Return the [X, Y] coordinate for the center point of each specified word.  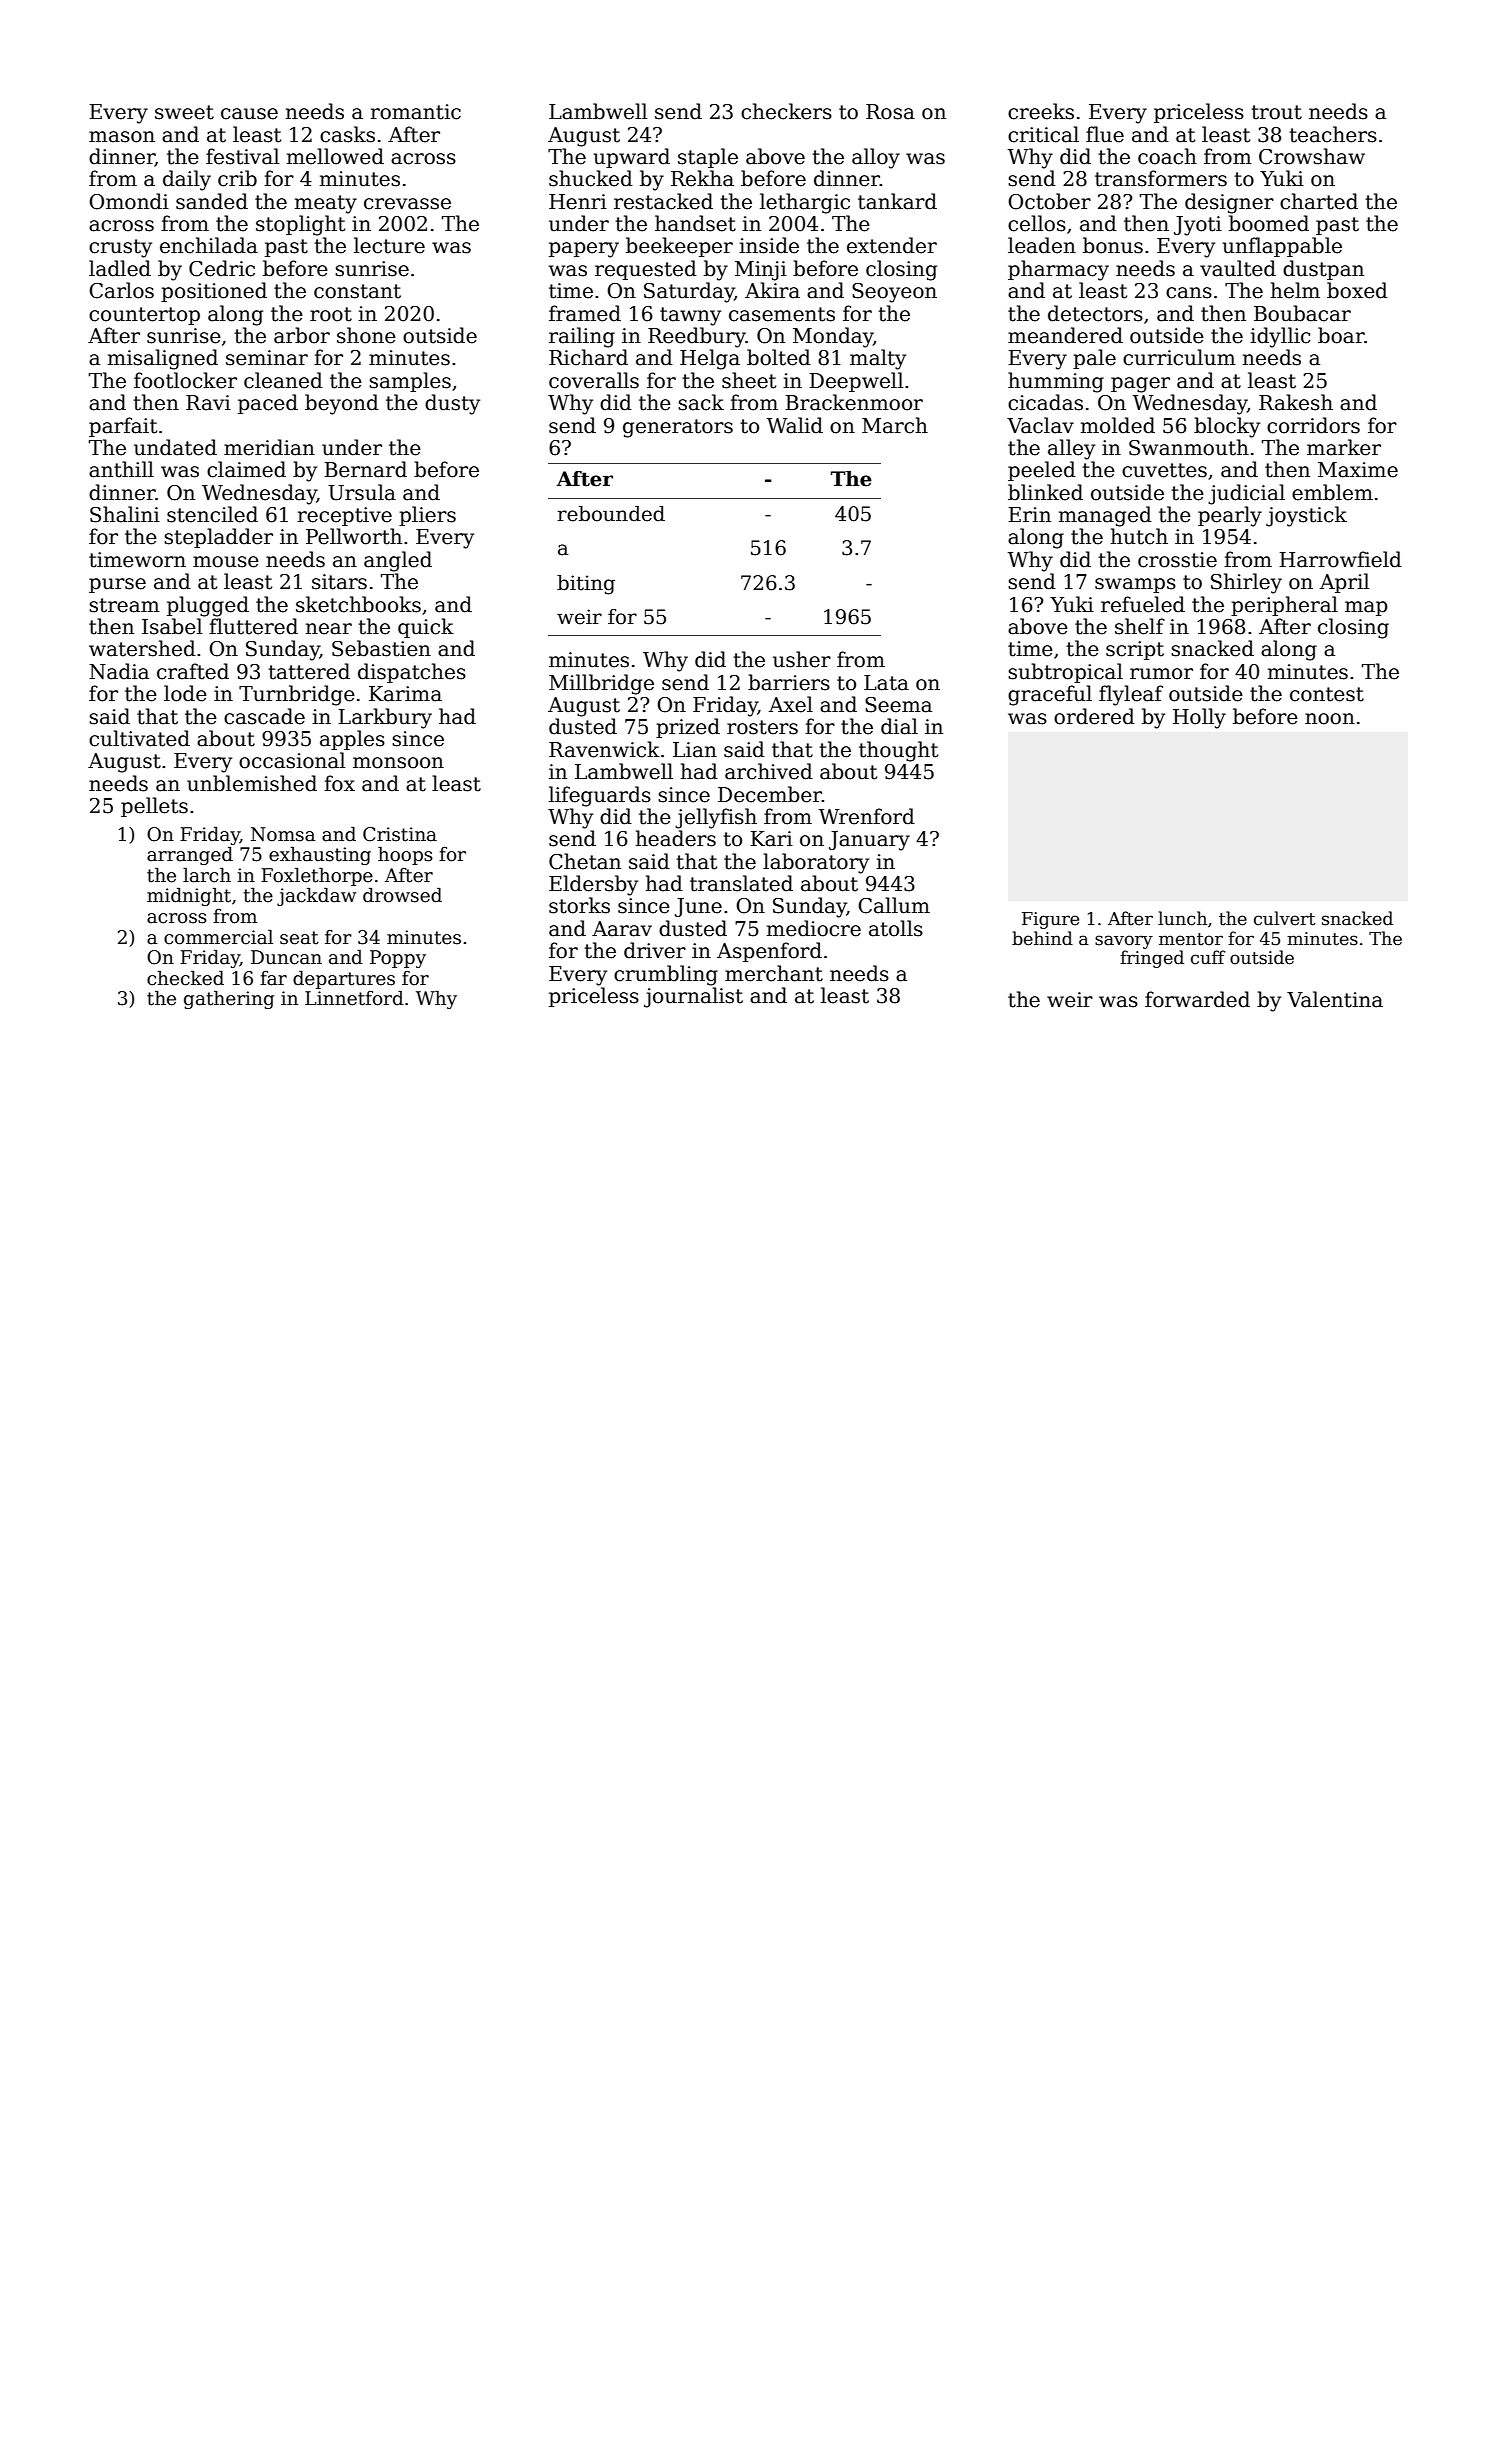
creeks [1041, 111]
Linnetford [354, 998]
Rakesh [1296, 402]
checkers [786, 111]
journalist [693, 997]
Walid [794, 425]
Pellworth [354, 536]
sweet [184, 112]
